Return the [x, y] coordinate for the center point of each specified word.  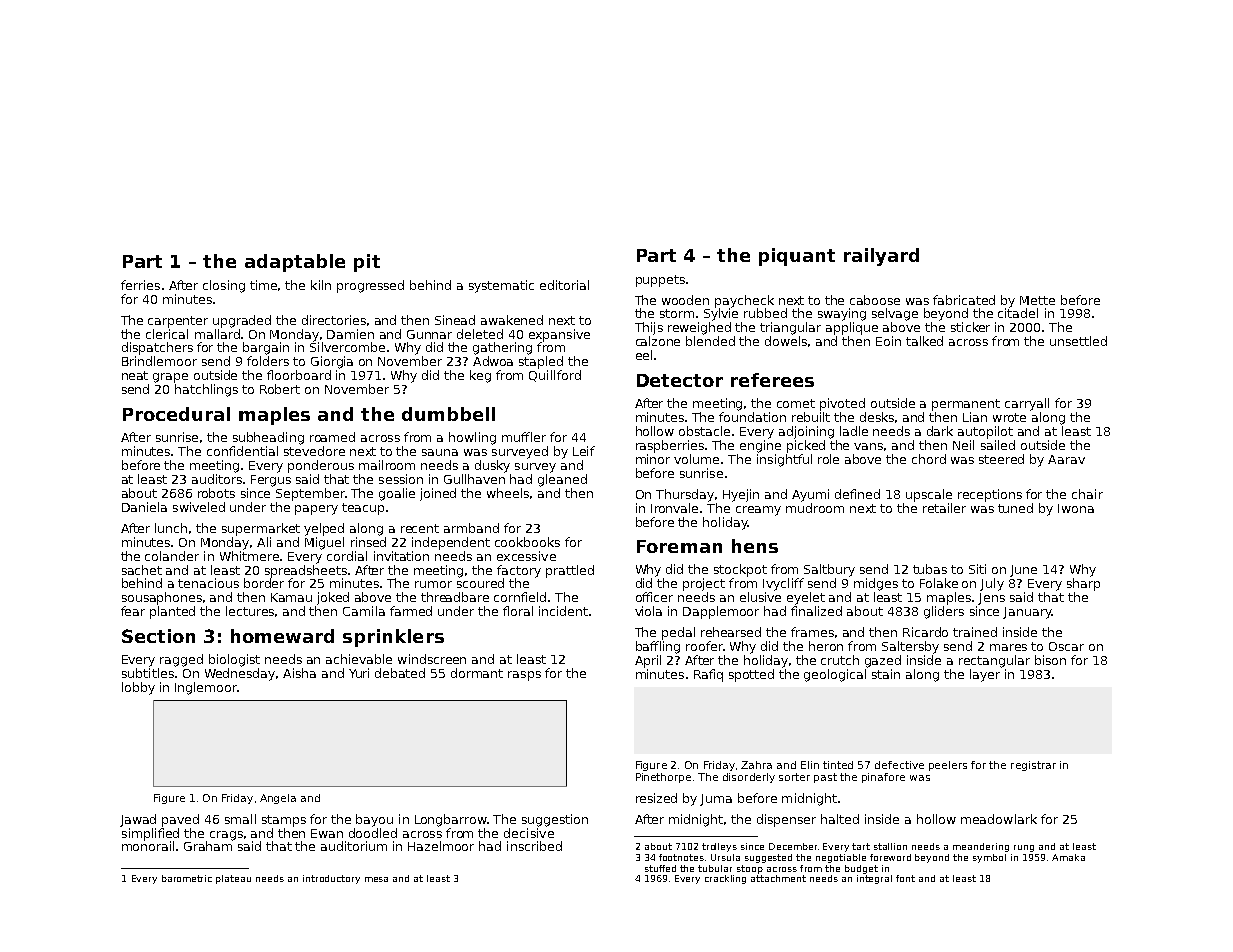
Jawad [138, 820]
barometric [187, 878]
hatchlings [206, 390]
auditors [217, 479]
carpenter [178, 322]
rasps [524, 676]
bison [1050, 660]
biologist [234, 660]
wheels [508, 493]
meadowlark [999, 819]
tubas [930, 569]
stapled [541, 362]
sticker [970, 327]
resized [656, 798]
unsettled [1078, 341]
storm [677, 313]
